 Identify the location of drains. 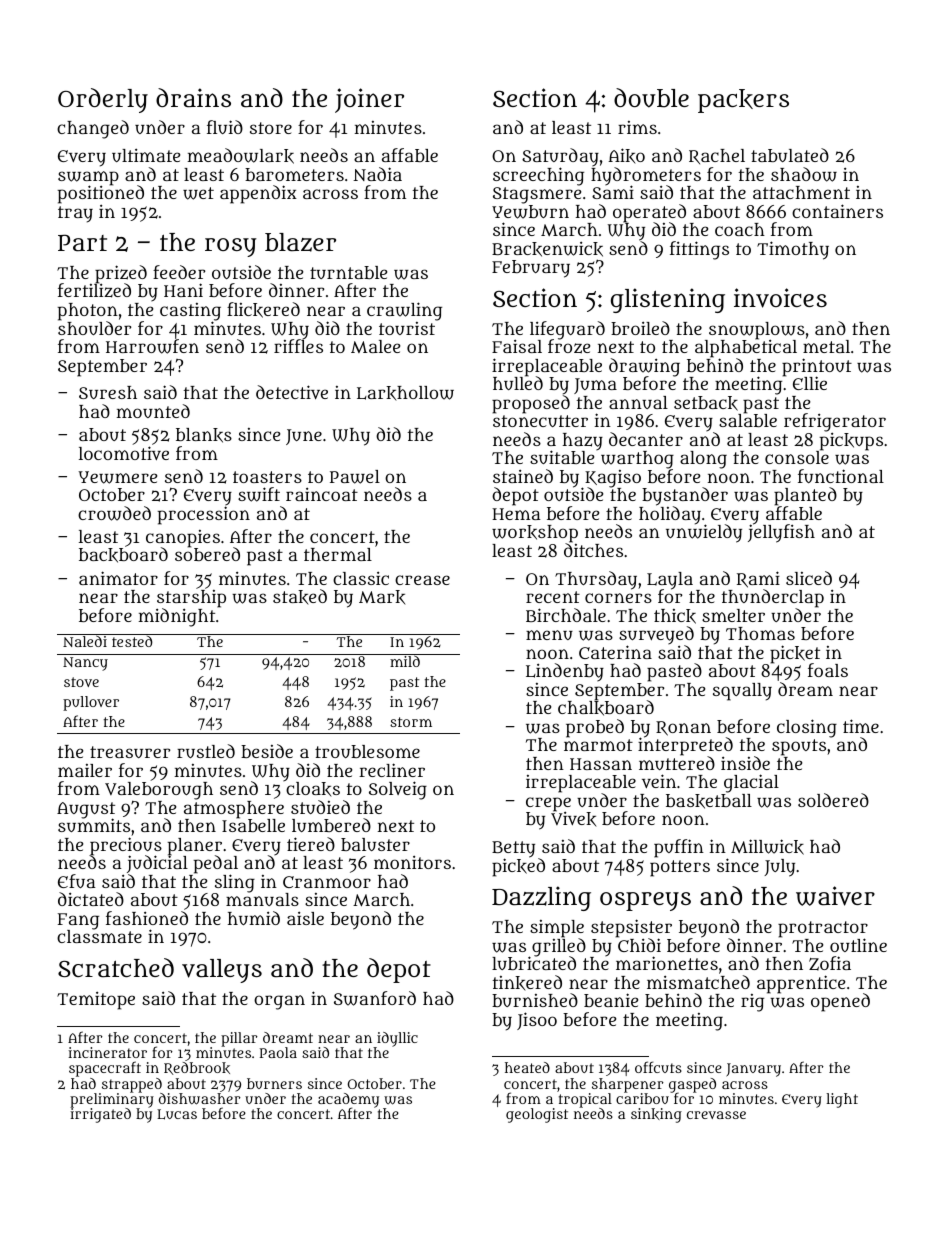
(193, 98).
